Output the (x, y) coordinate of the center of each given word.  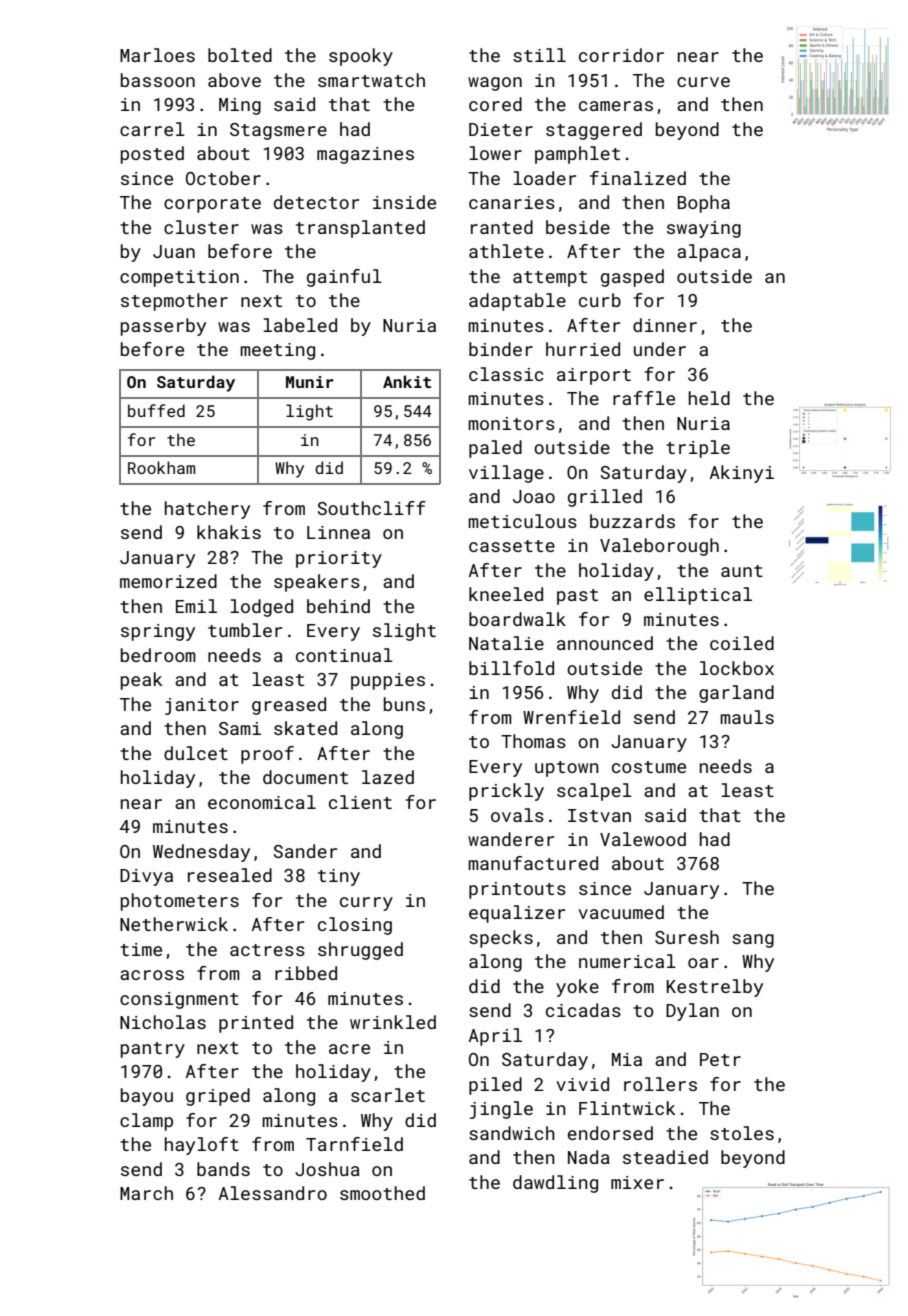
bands (223, 1169)
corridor (621, 55)
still (539, 55)
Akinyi (742, 474)
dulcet (196, 753)
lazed (388, 777)
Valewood (643, 839)
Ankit (407, 381)
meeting (277, 351)
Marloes (157, 55)
